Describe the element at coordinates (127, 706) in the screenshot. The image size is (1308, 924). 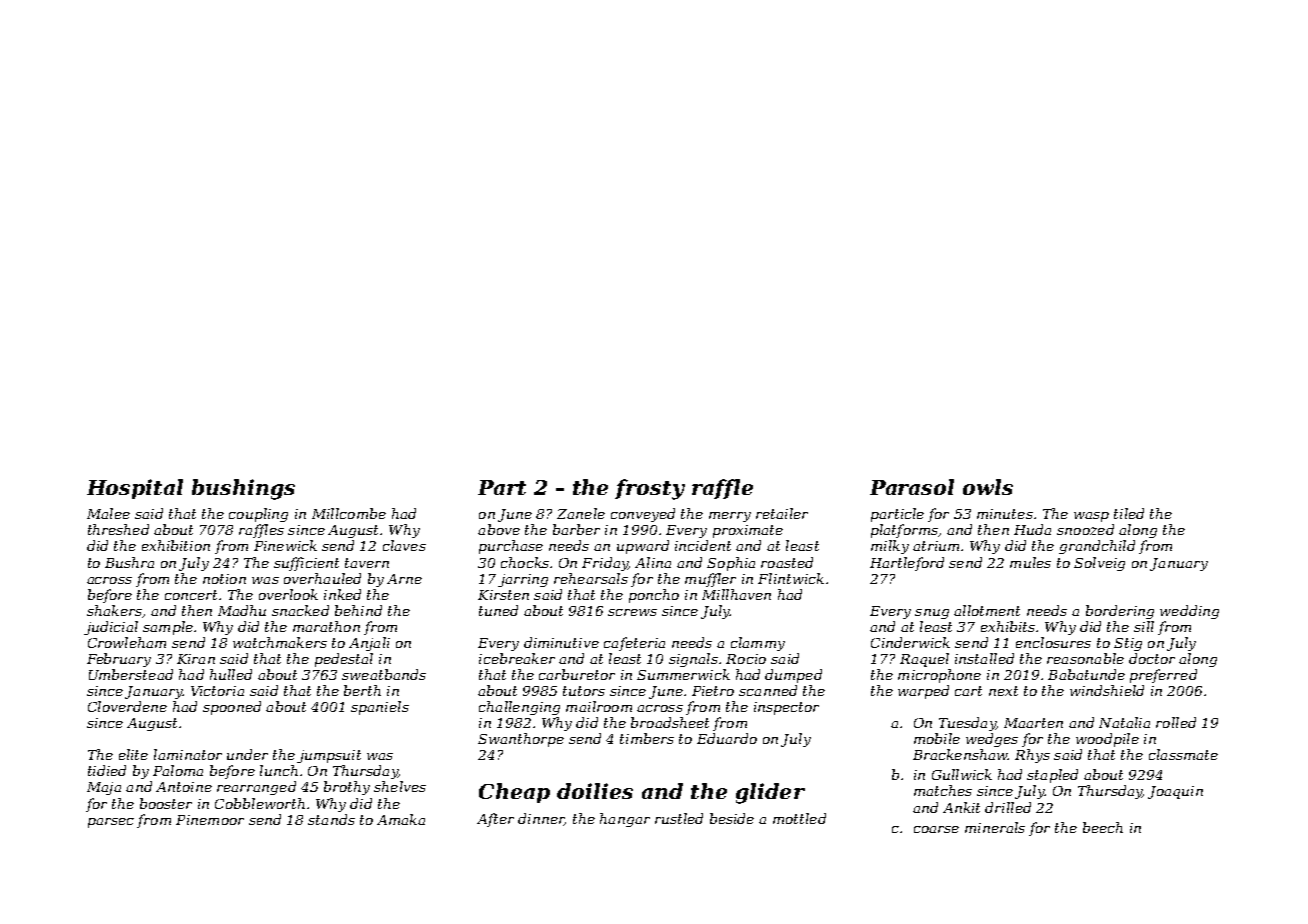
I see `Cloverdene` at that location.
